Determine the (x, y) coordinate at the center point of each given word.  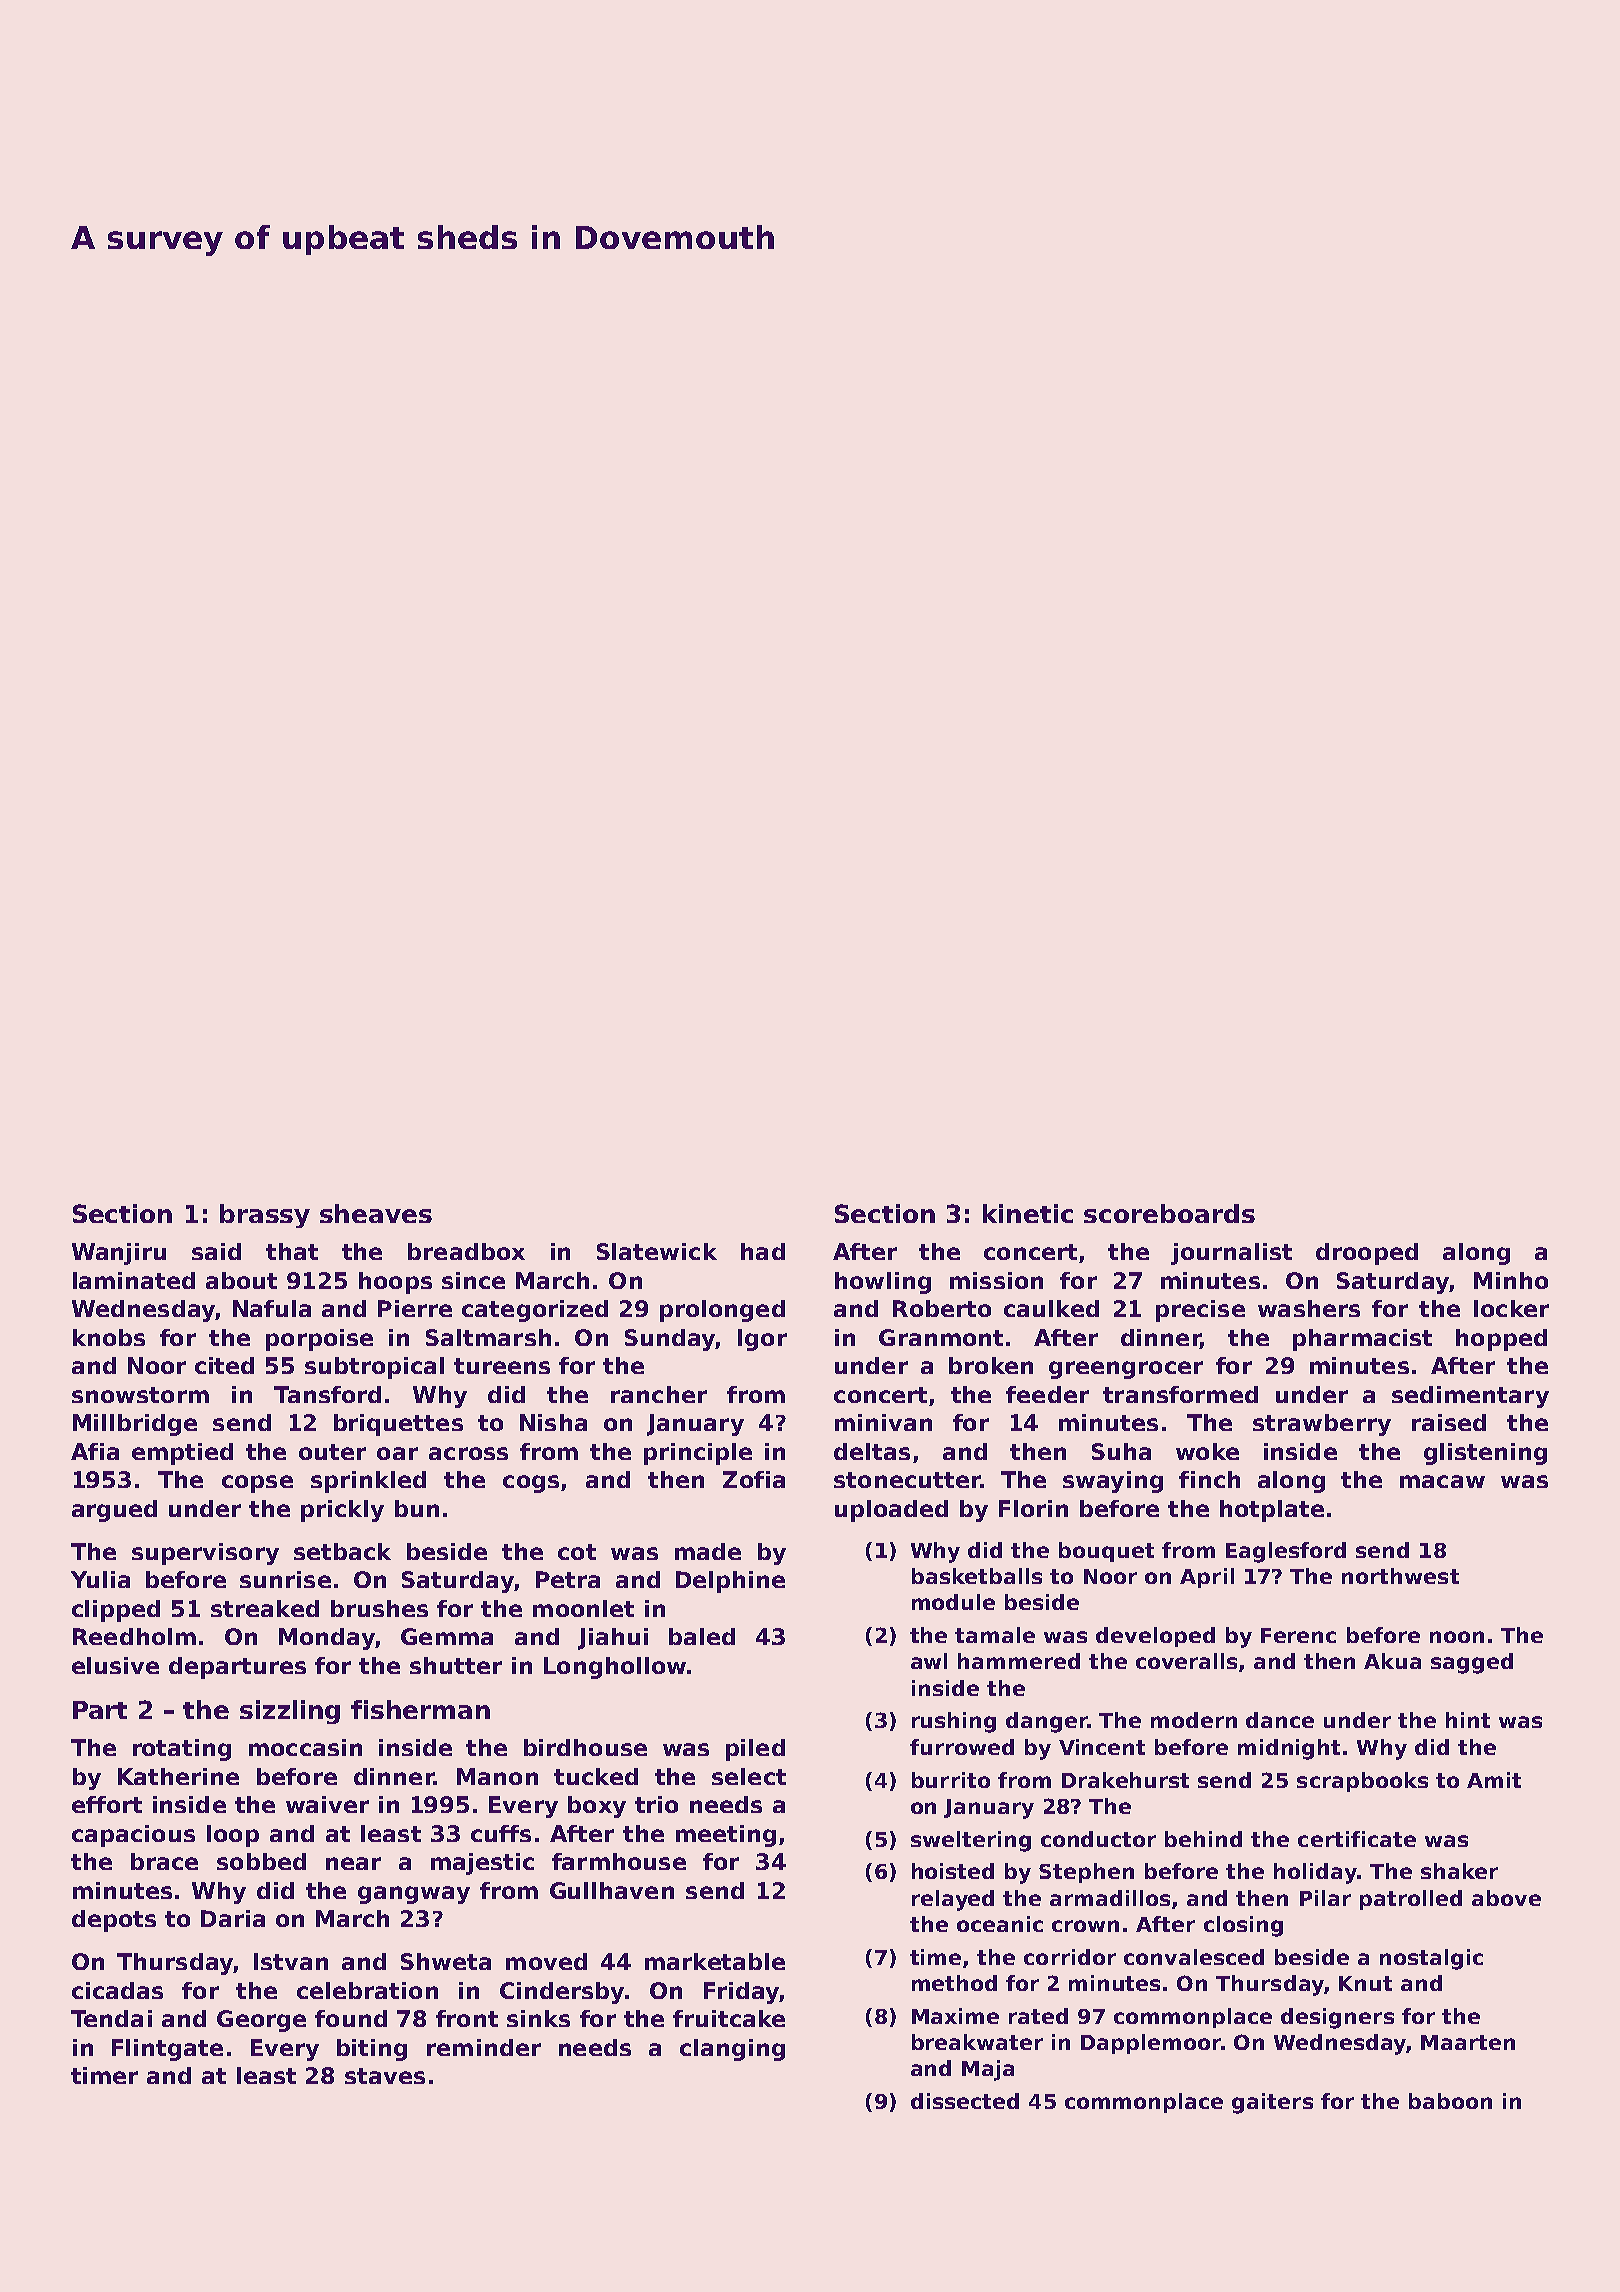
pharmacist (1362, 1340)
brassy (265, 1216)
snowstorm (140, 1395)
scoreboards (1169, 1213)
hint (1468, 1720)
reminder (484, 2047)
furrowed (962, 1747)
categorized (535, 1311)
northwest (1400, 1576)
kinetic (1028, 1213)
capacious (133, 1836)
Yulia (100, 1579)
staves (385, 2076)
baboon (1450, 2101)
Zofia (754, 1479)
